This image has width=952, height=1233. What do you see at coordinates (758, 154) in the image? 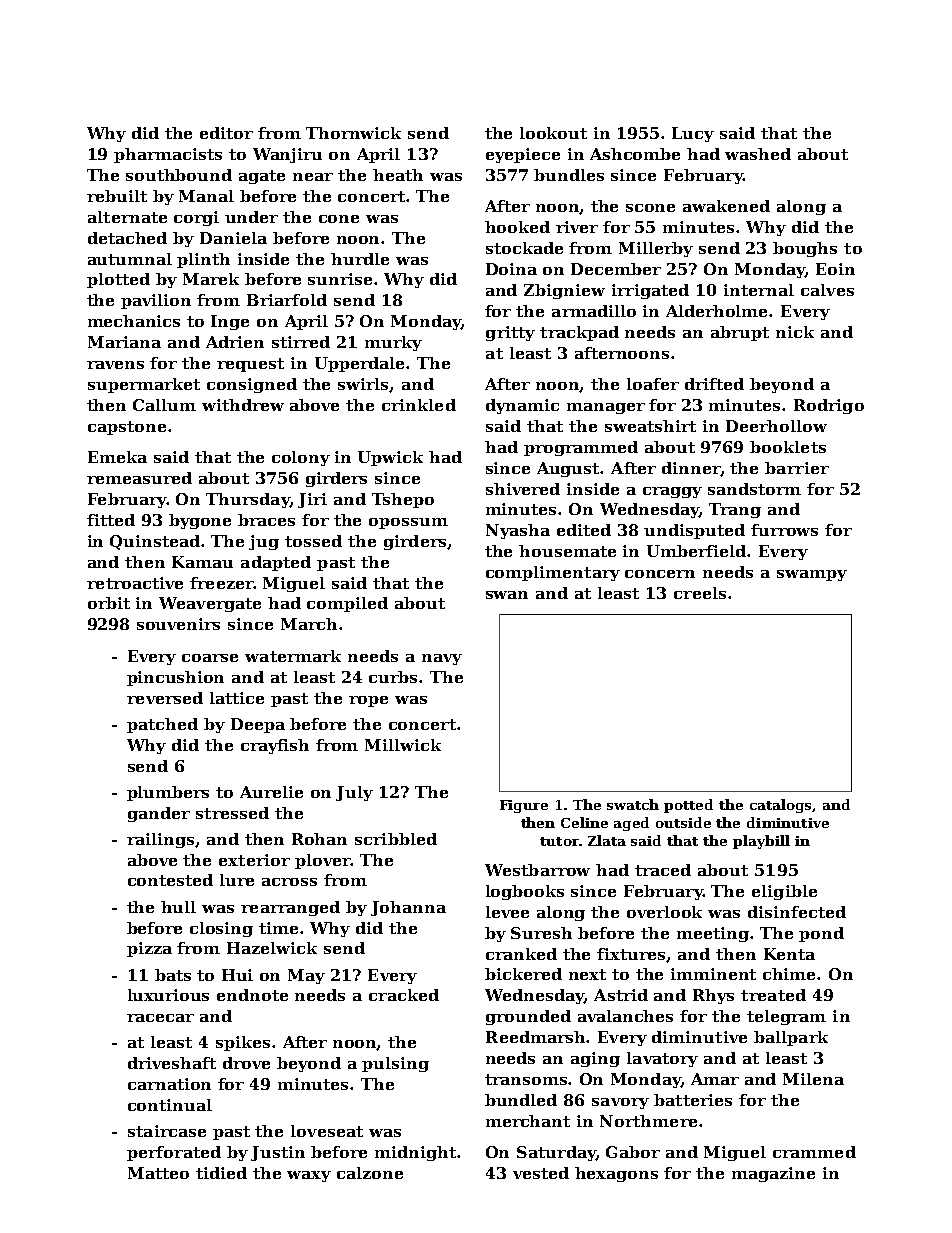
I see `washed` at bounding box center [758, 154].
